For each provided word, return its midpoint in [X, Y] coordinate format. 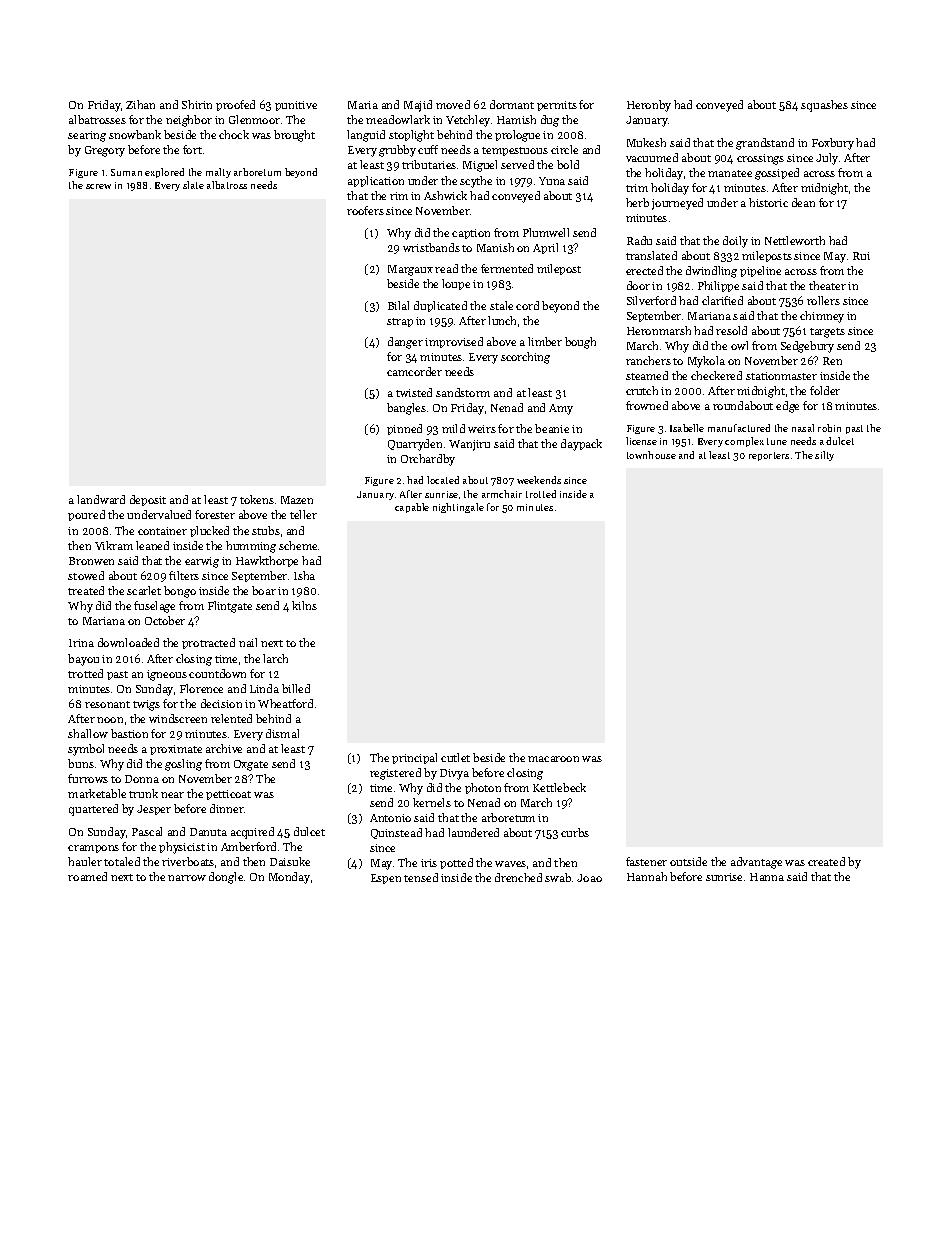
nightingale [458, 508]
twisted [414, 392]
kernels [432, 802]
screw [98, 186]
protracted [208, 643]
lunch [502, 320]
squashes [824, 106]
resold [731, 330]
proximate [176, 750]
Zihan [140, 104]
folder [825, 390]
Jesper [154, 810]
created [826, 861]
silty [824, 456]
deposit [148, 500]
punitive [296, 106]
